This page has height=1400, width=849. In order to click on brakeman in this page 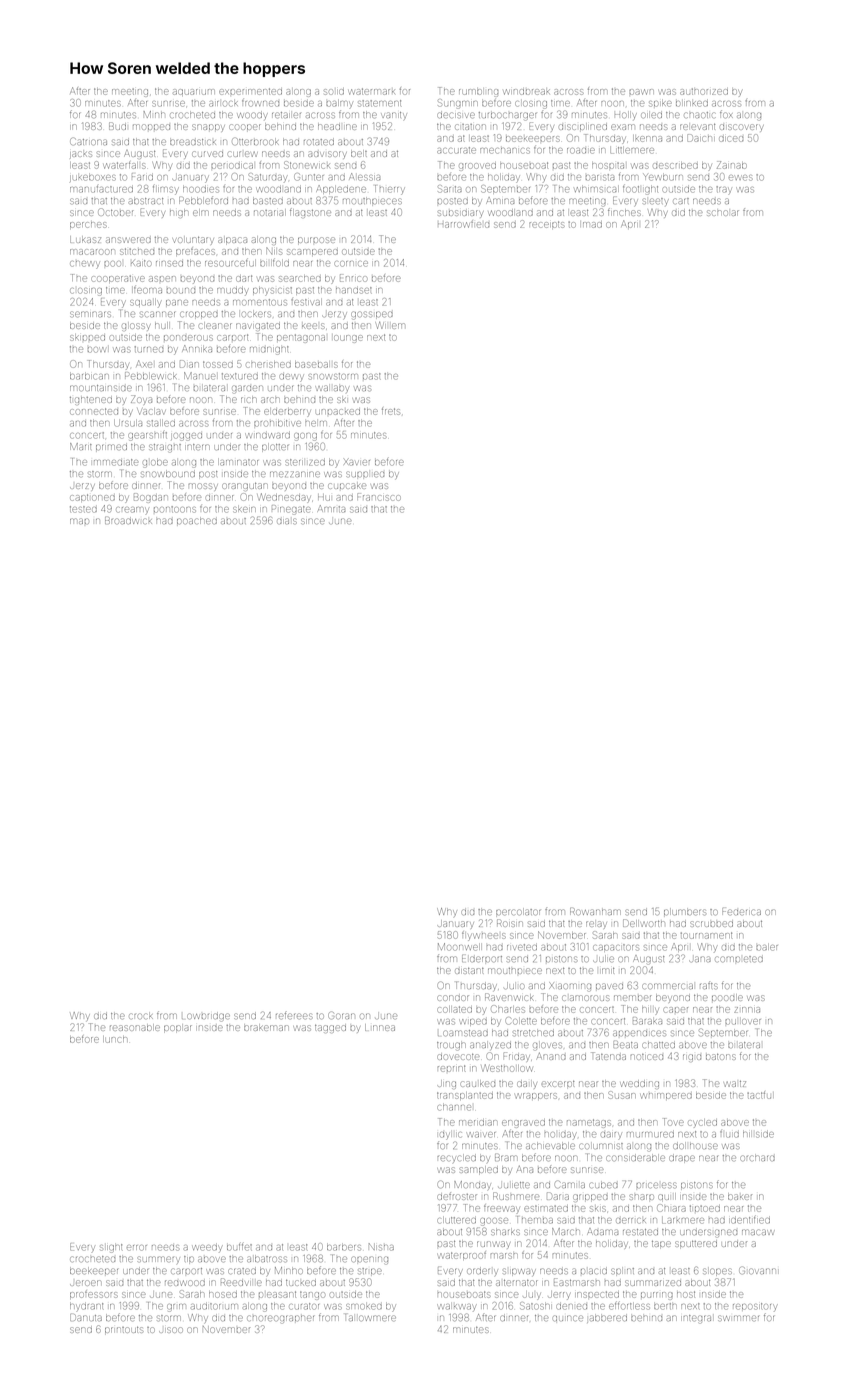, I will do `click(266, 1028)`.
